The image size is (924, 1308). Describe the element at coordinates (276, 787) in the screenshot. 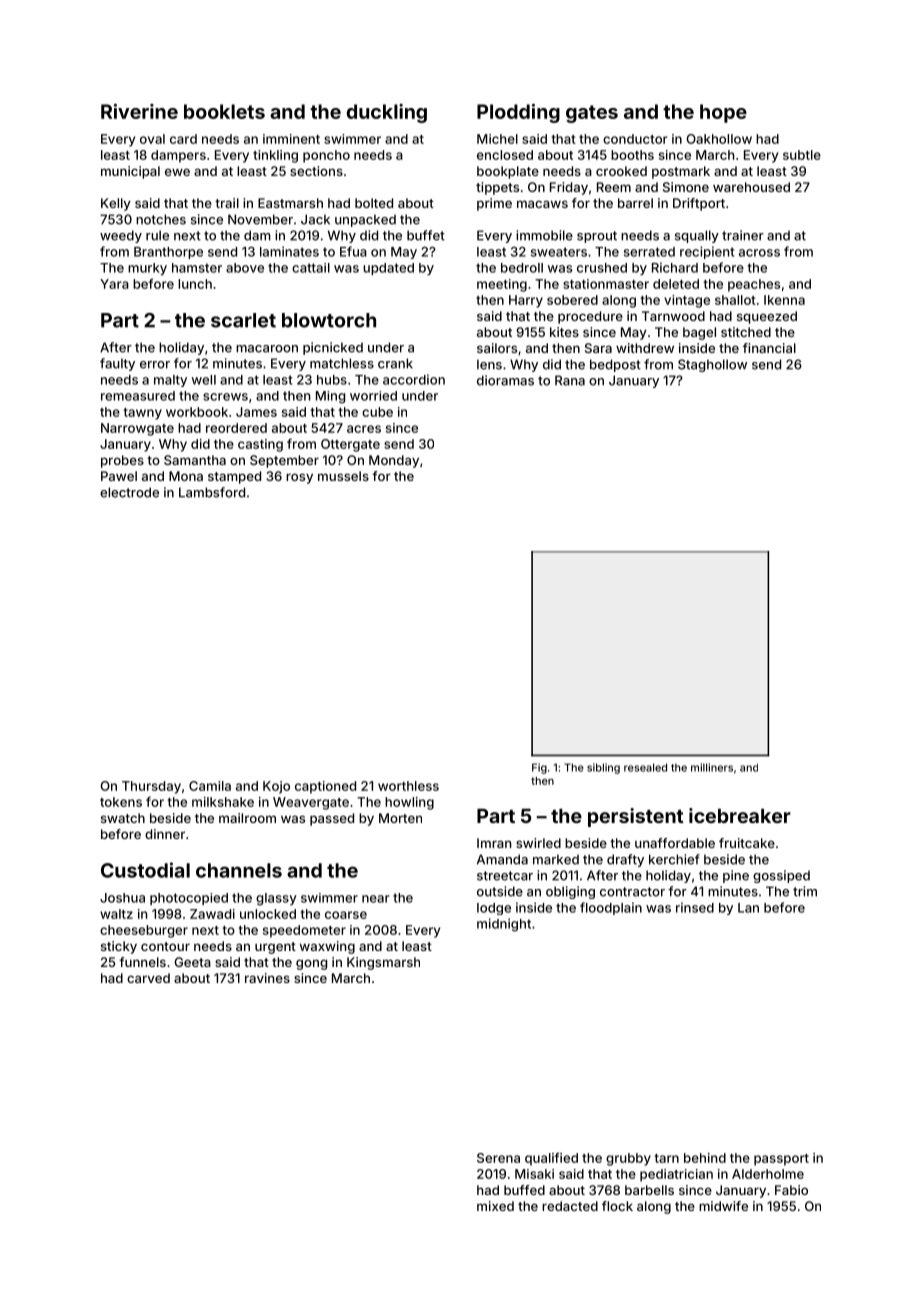

I see `Kojo` at that location.
